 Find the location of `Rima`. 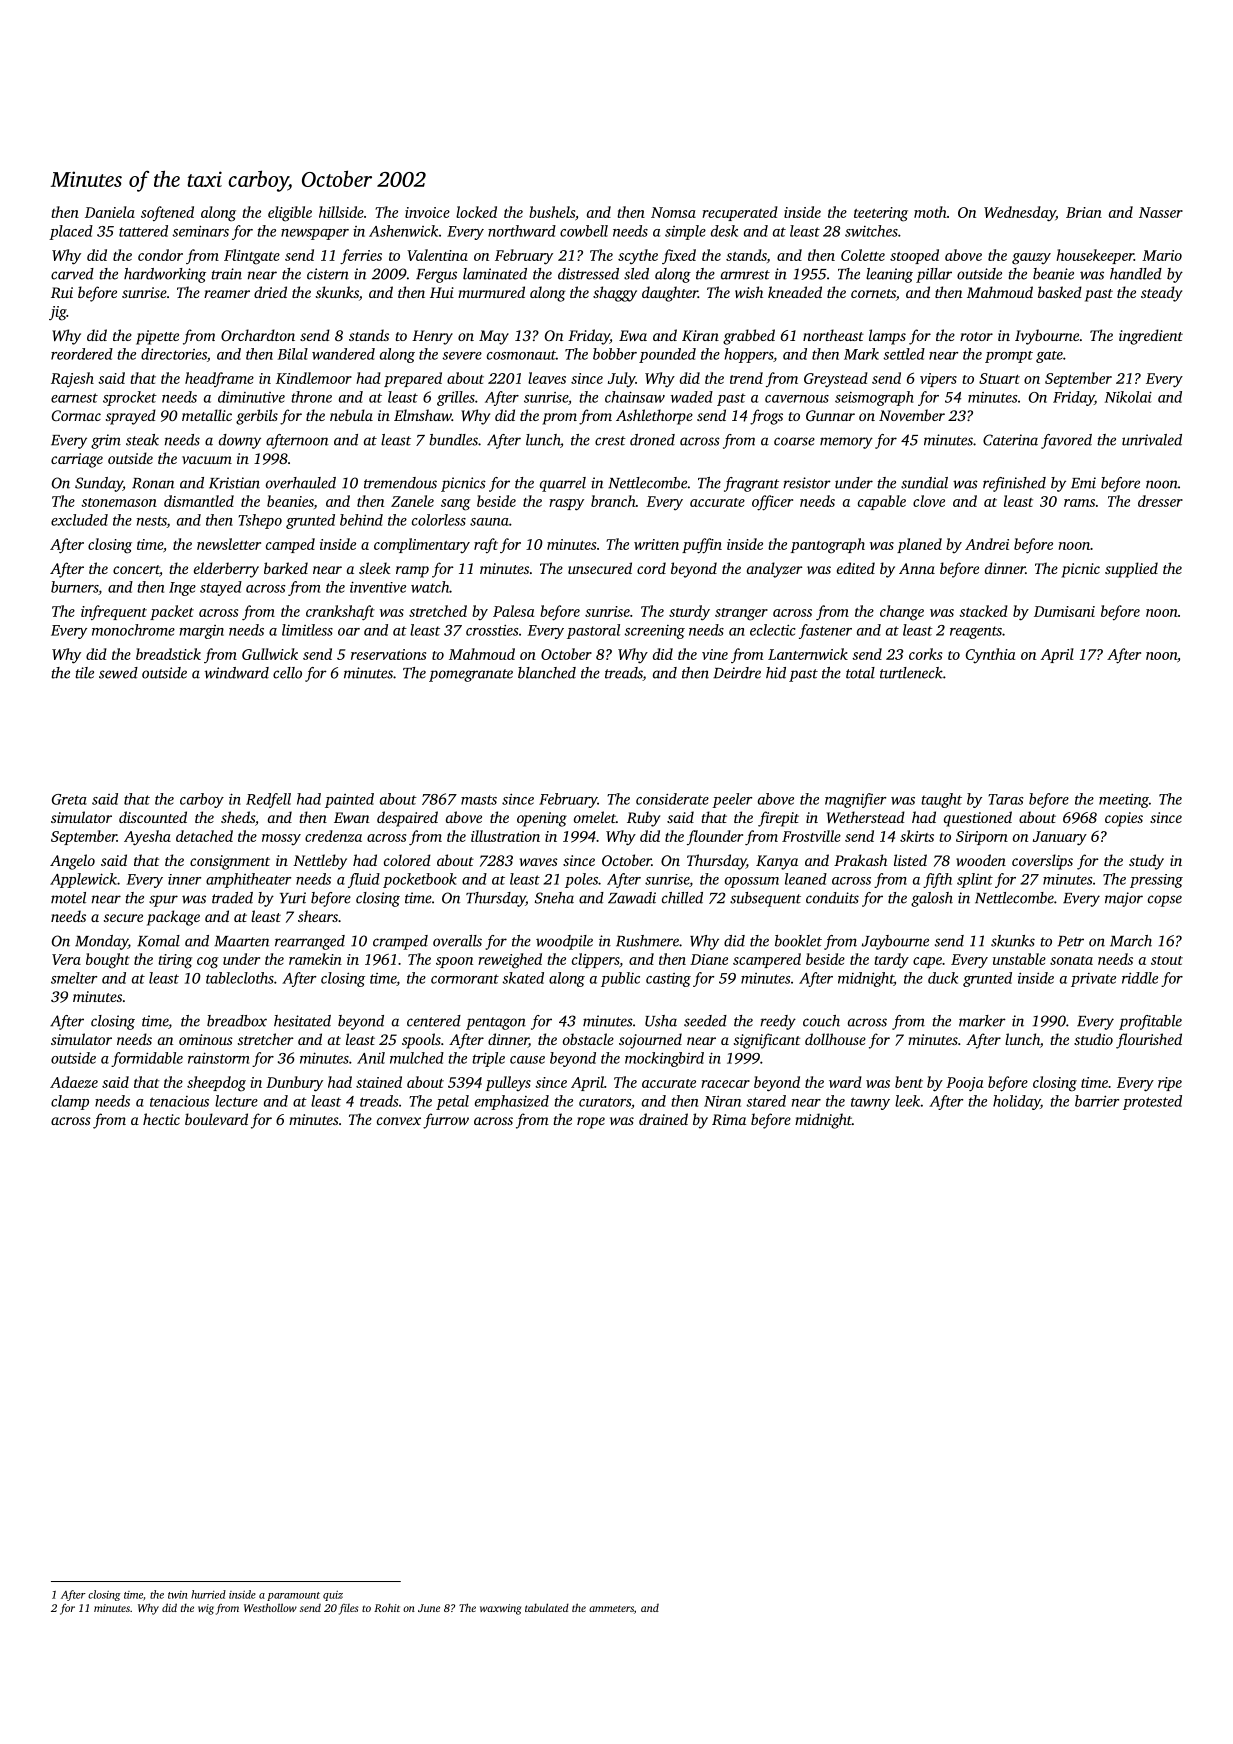

Rima is located at coordinates (729, 1119).
